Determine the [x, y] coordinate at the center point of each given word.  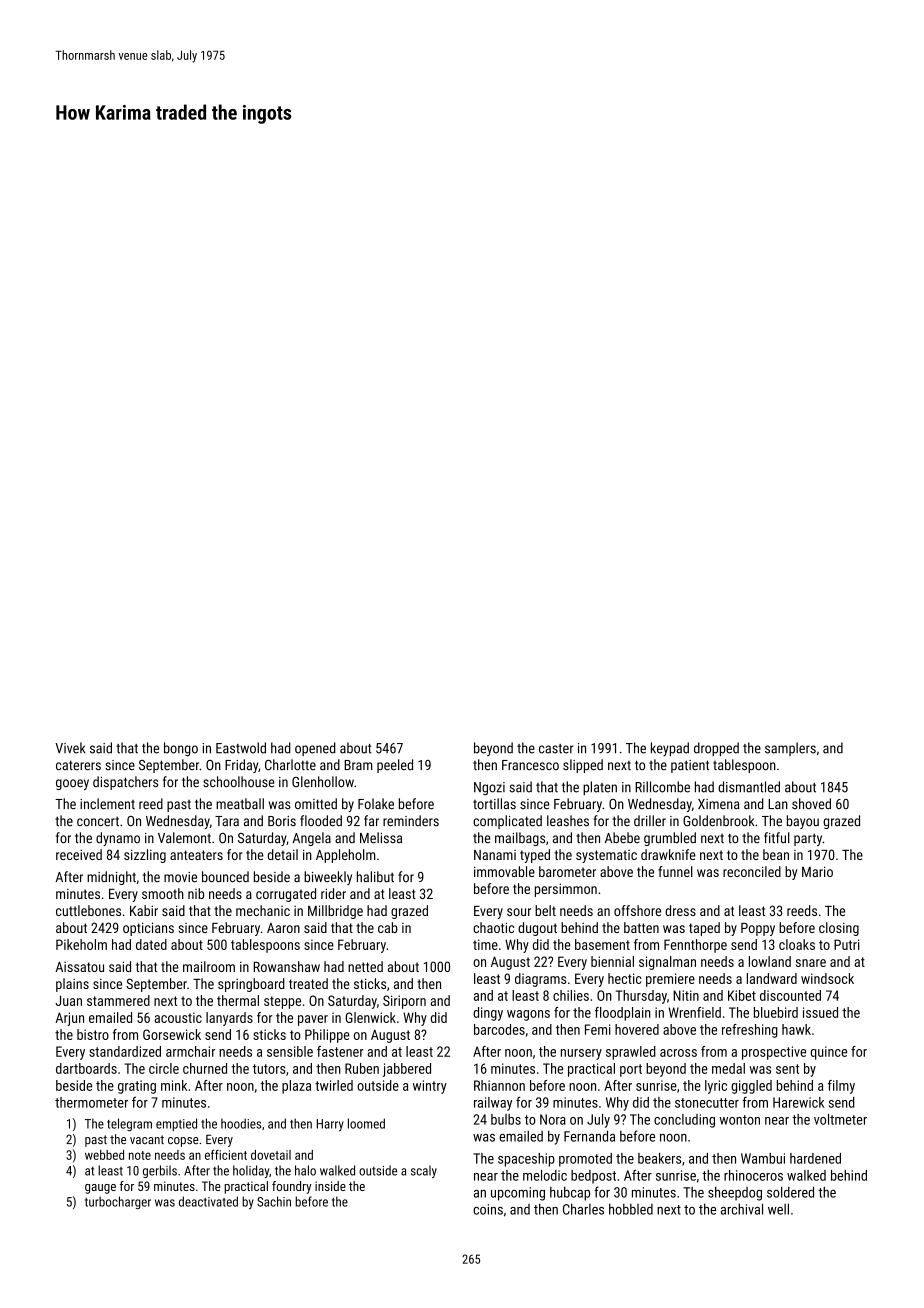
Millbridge [335, 912]
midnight [111, 878]
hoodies [241, 1123]
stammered [118, 1000]
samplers [790, 749]
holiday [251, 1171]
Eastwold [241, 748]
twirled [334, 1085]
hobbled [631, 1209]
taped [704, 929]
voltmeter [840, 1119]
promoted [585, 1160]
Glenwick [370, 1017]
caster [556, 749]
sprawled [631, 1053]
